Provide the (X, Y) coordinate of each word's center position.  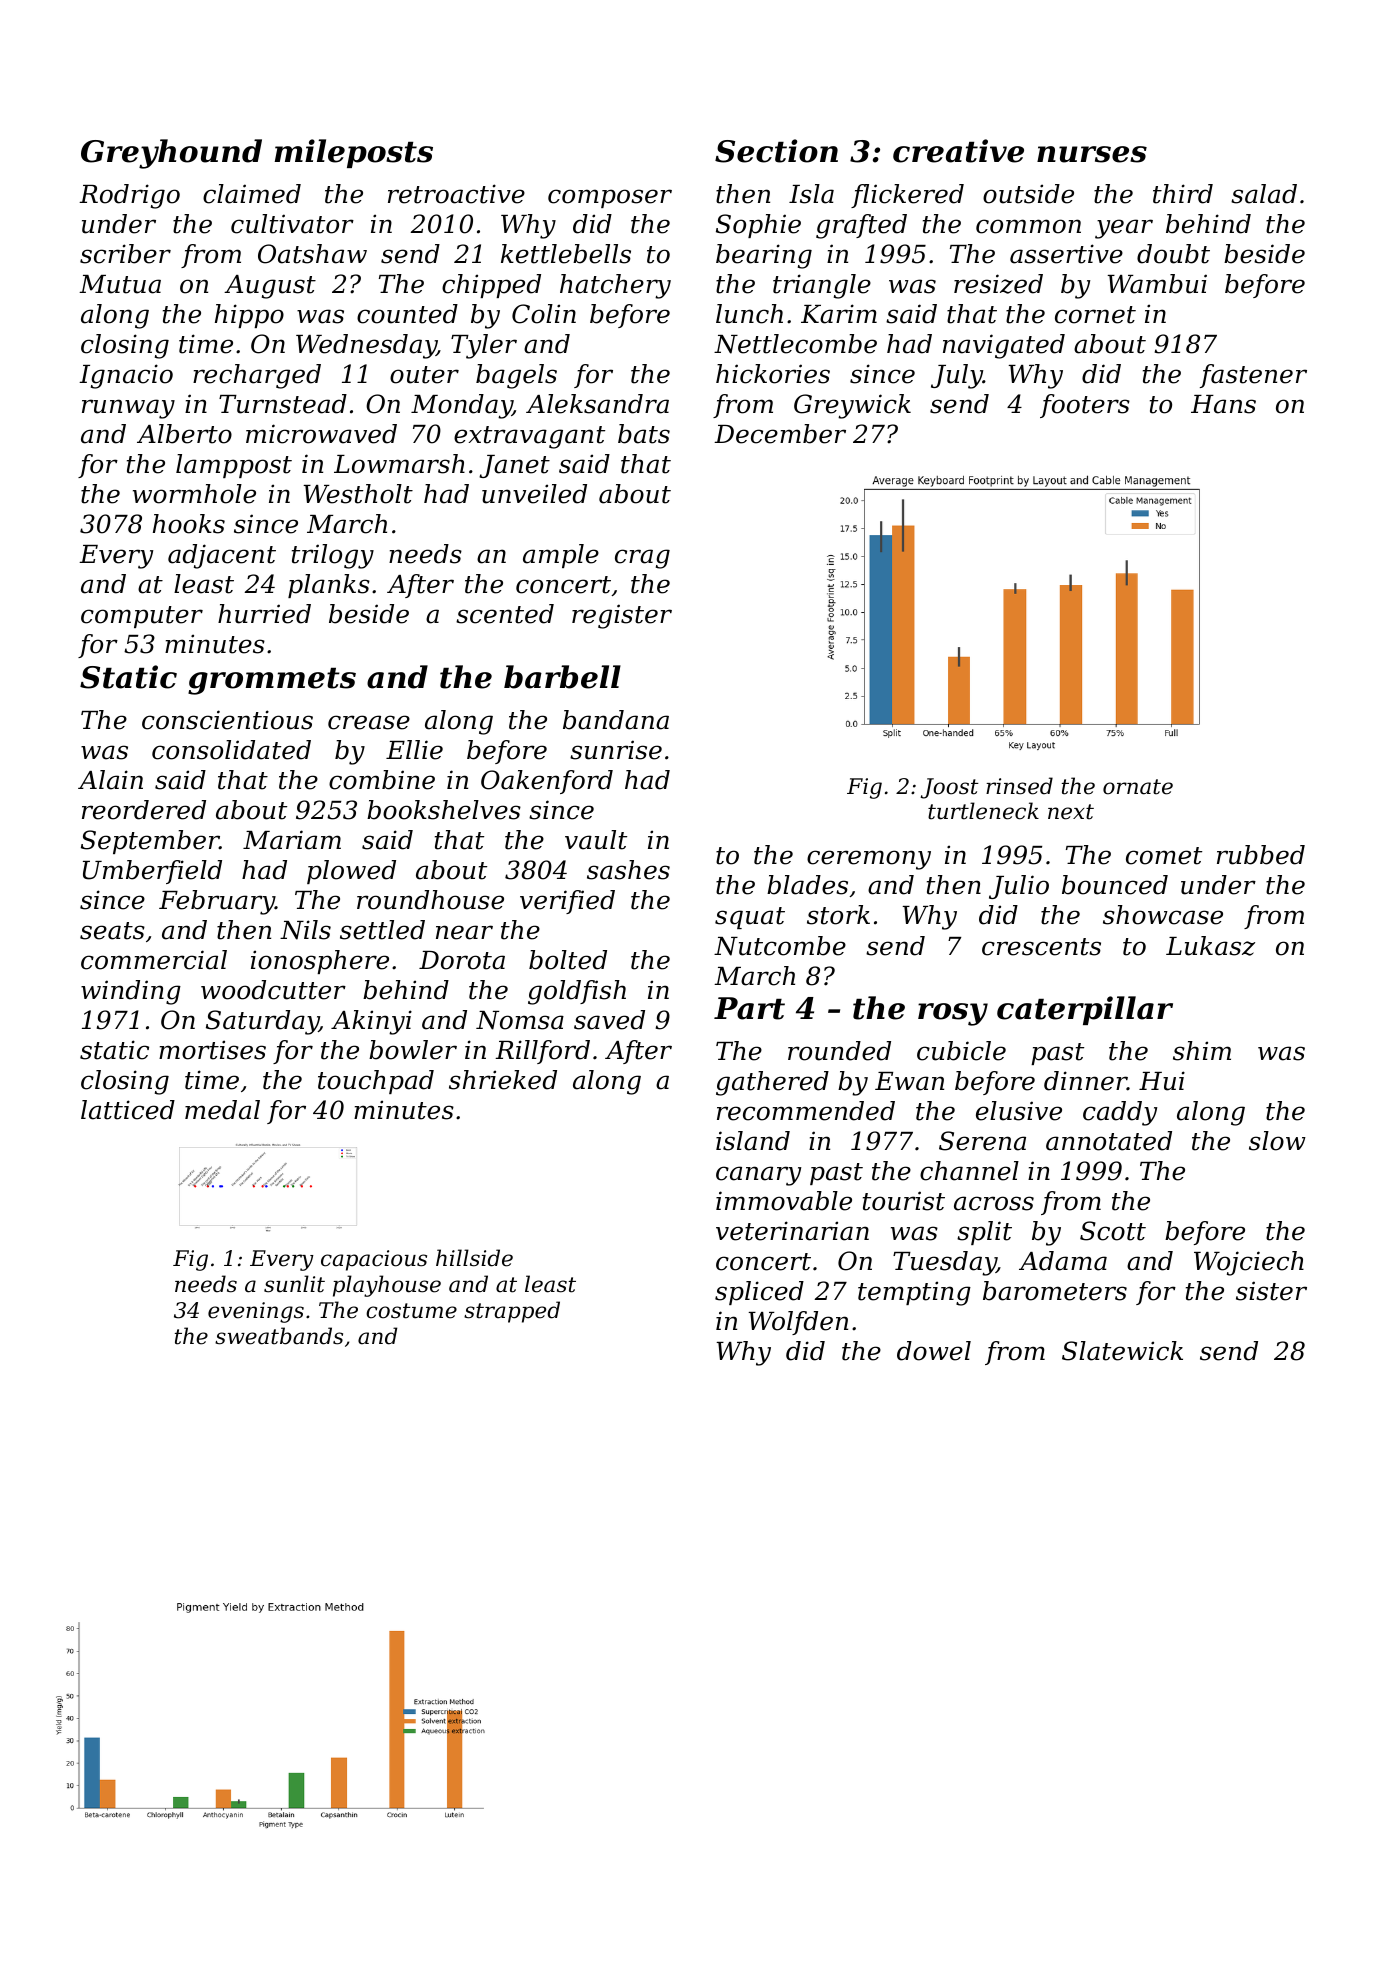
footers (1085, 406)
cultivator (292, 224)
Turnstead (283, 404)
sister (1271, 1291)
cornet (1095, 315)
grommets (272, 681)
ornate (1138, 787)
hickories (773, 374)
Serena (982, 1141)
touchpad (376, 1082)
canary (758, 1176)
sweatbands (279, 1336)
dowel (934, 1351)
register (622, 616)
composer (610, 198)
